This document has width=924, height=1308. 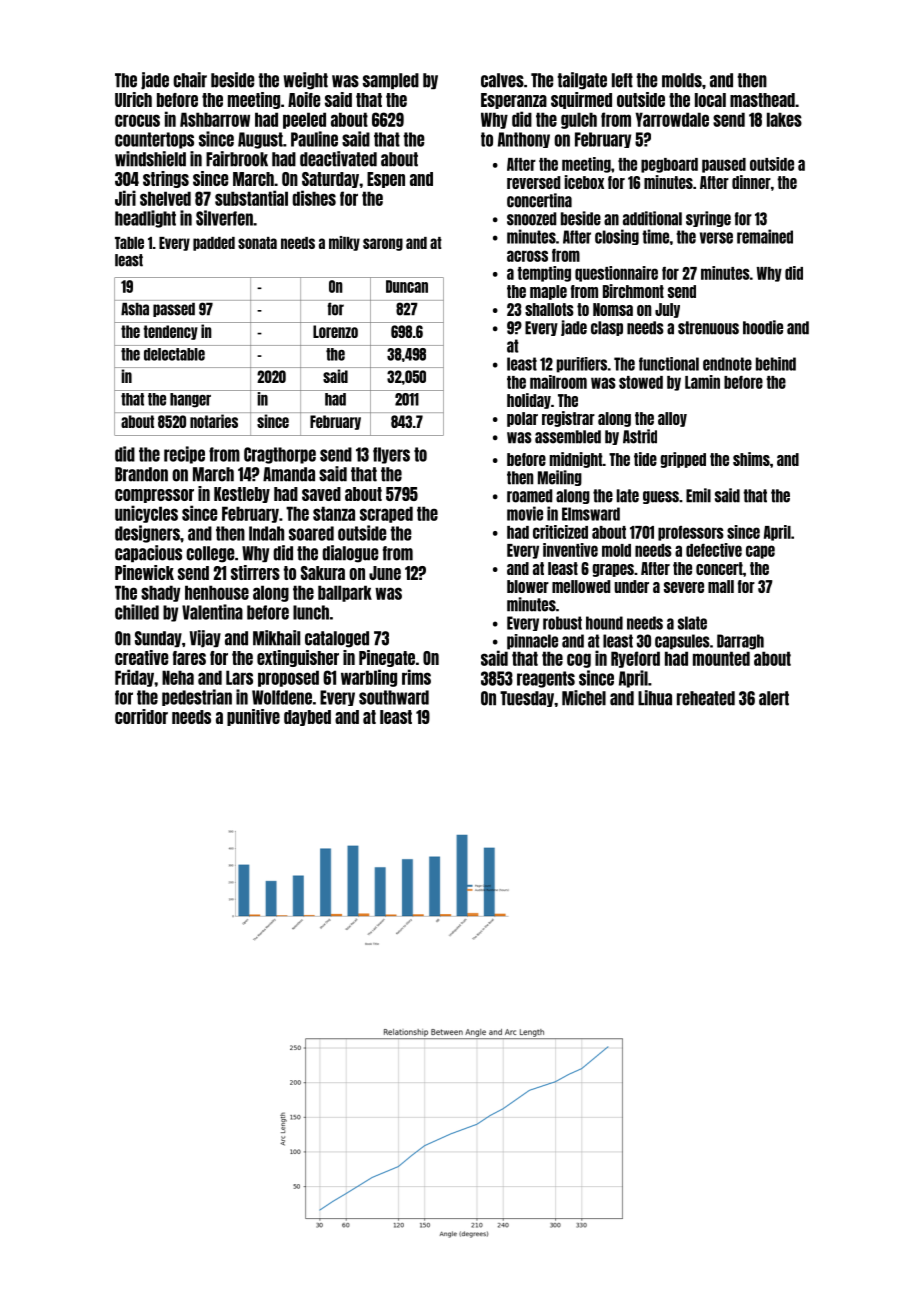 What do you see at coordinates (672, 419) in the document?
I see `alloy` at bounding box center [672, 419].
